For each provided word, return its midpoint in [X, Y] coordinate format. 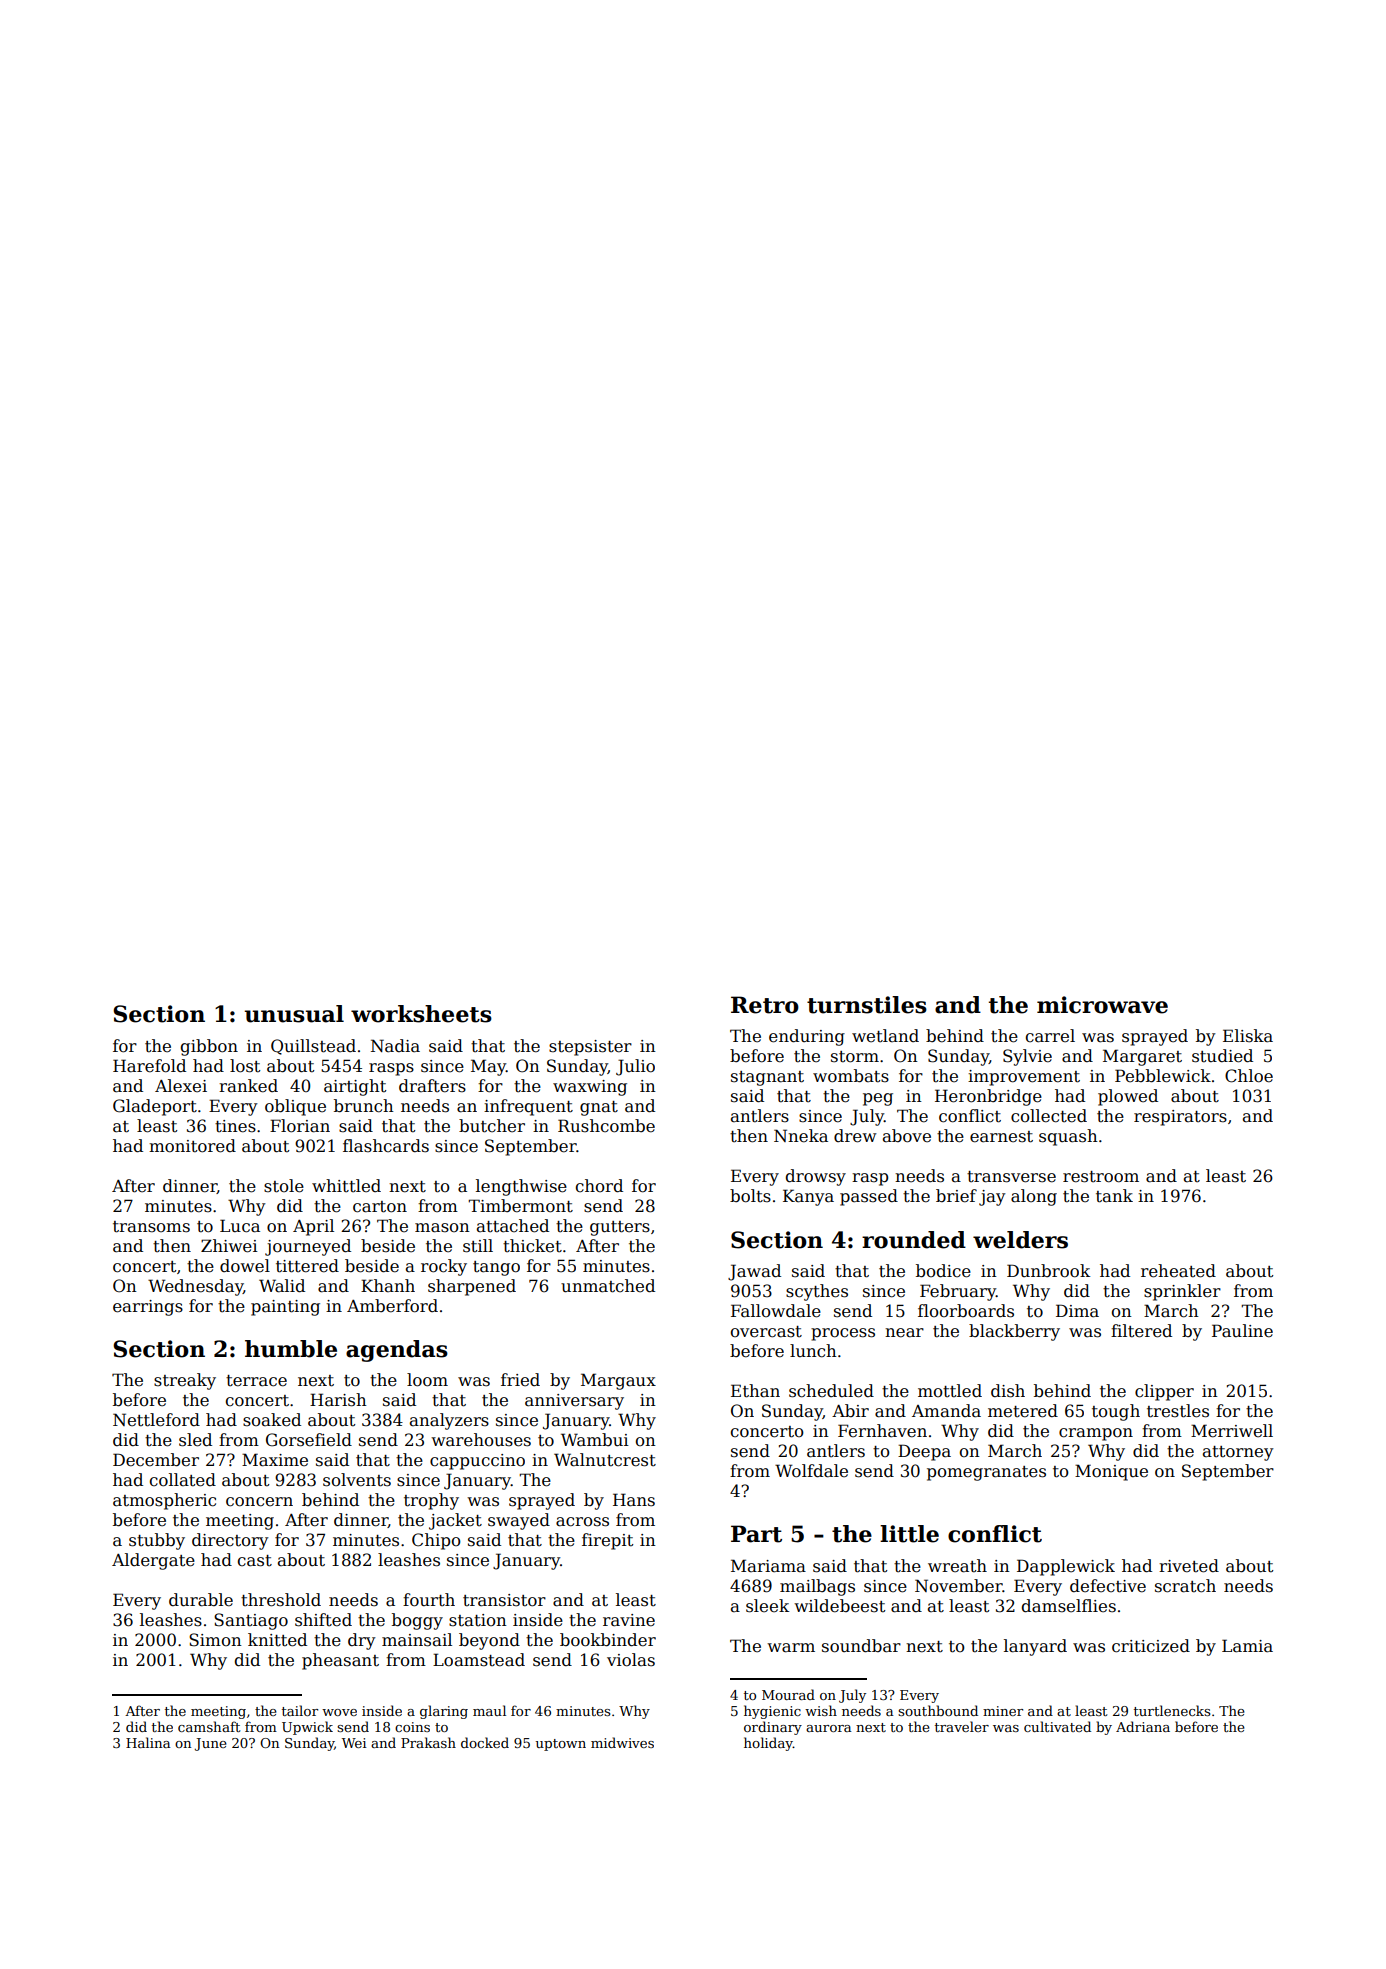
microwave [1102, 1005]
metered [1023, 1411]
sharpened [472, 1287]
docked [485, 1742]
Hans [634, 1500]
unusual [294, 1014]
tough [1116, 1412]
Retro [765, 1005]
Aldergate [153, 1561]
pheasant [340, 1661]
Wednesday [195, 1287]
